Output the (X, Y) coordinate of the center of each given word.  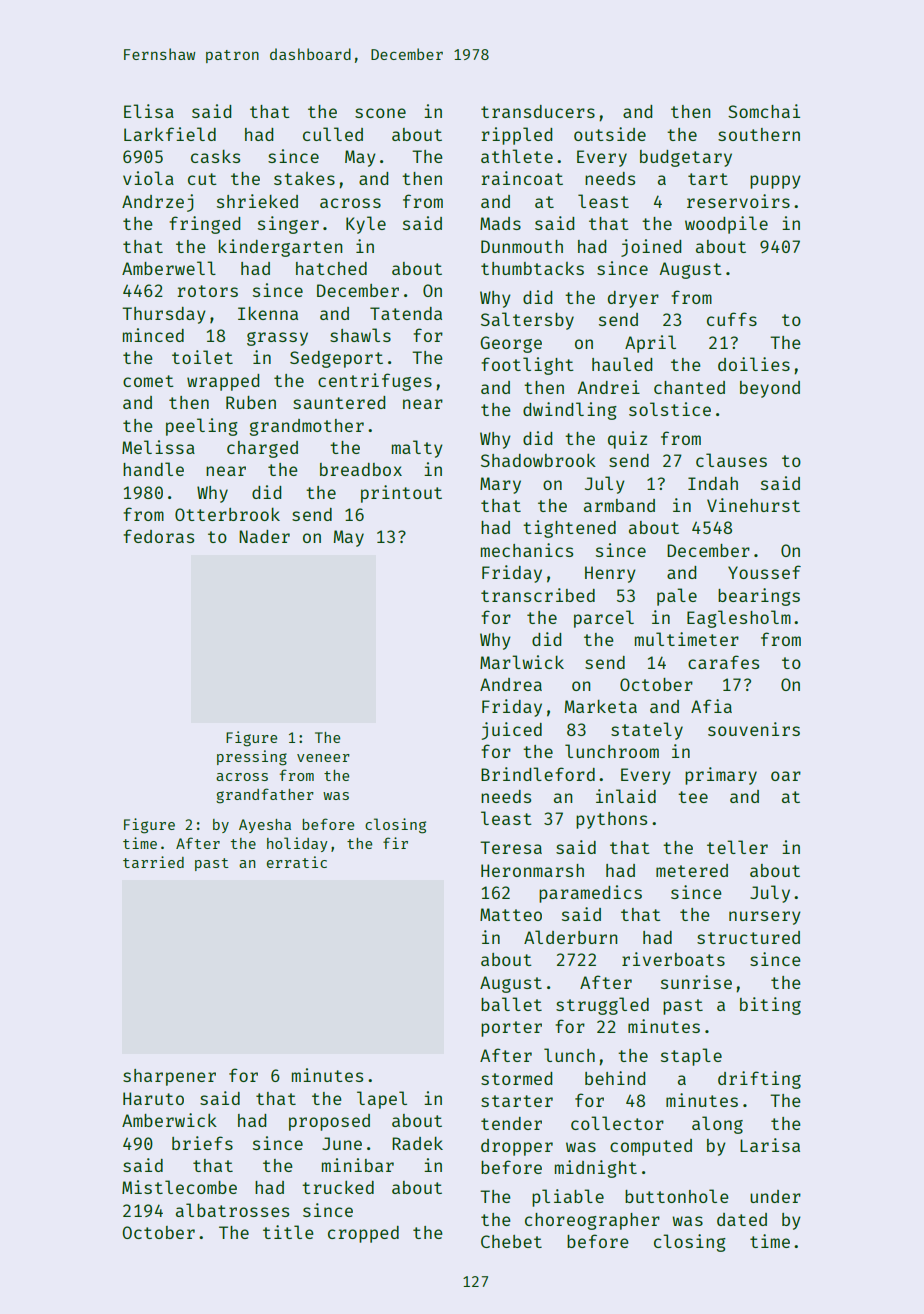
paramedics (590, 894)
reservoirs (738, 201)
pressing (252, 758)
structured (748, 937)
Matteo (511, 914)
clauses (731, 460)
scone (380, 113)
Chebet (511, 1241)
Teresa (511, 847)
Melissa (158, 447)
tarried (153, 862)
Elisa (149, 111)
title (288, 1232)
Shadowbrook (538, 460)
